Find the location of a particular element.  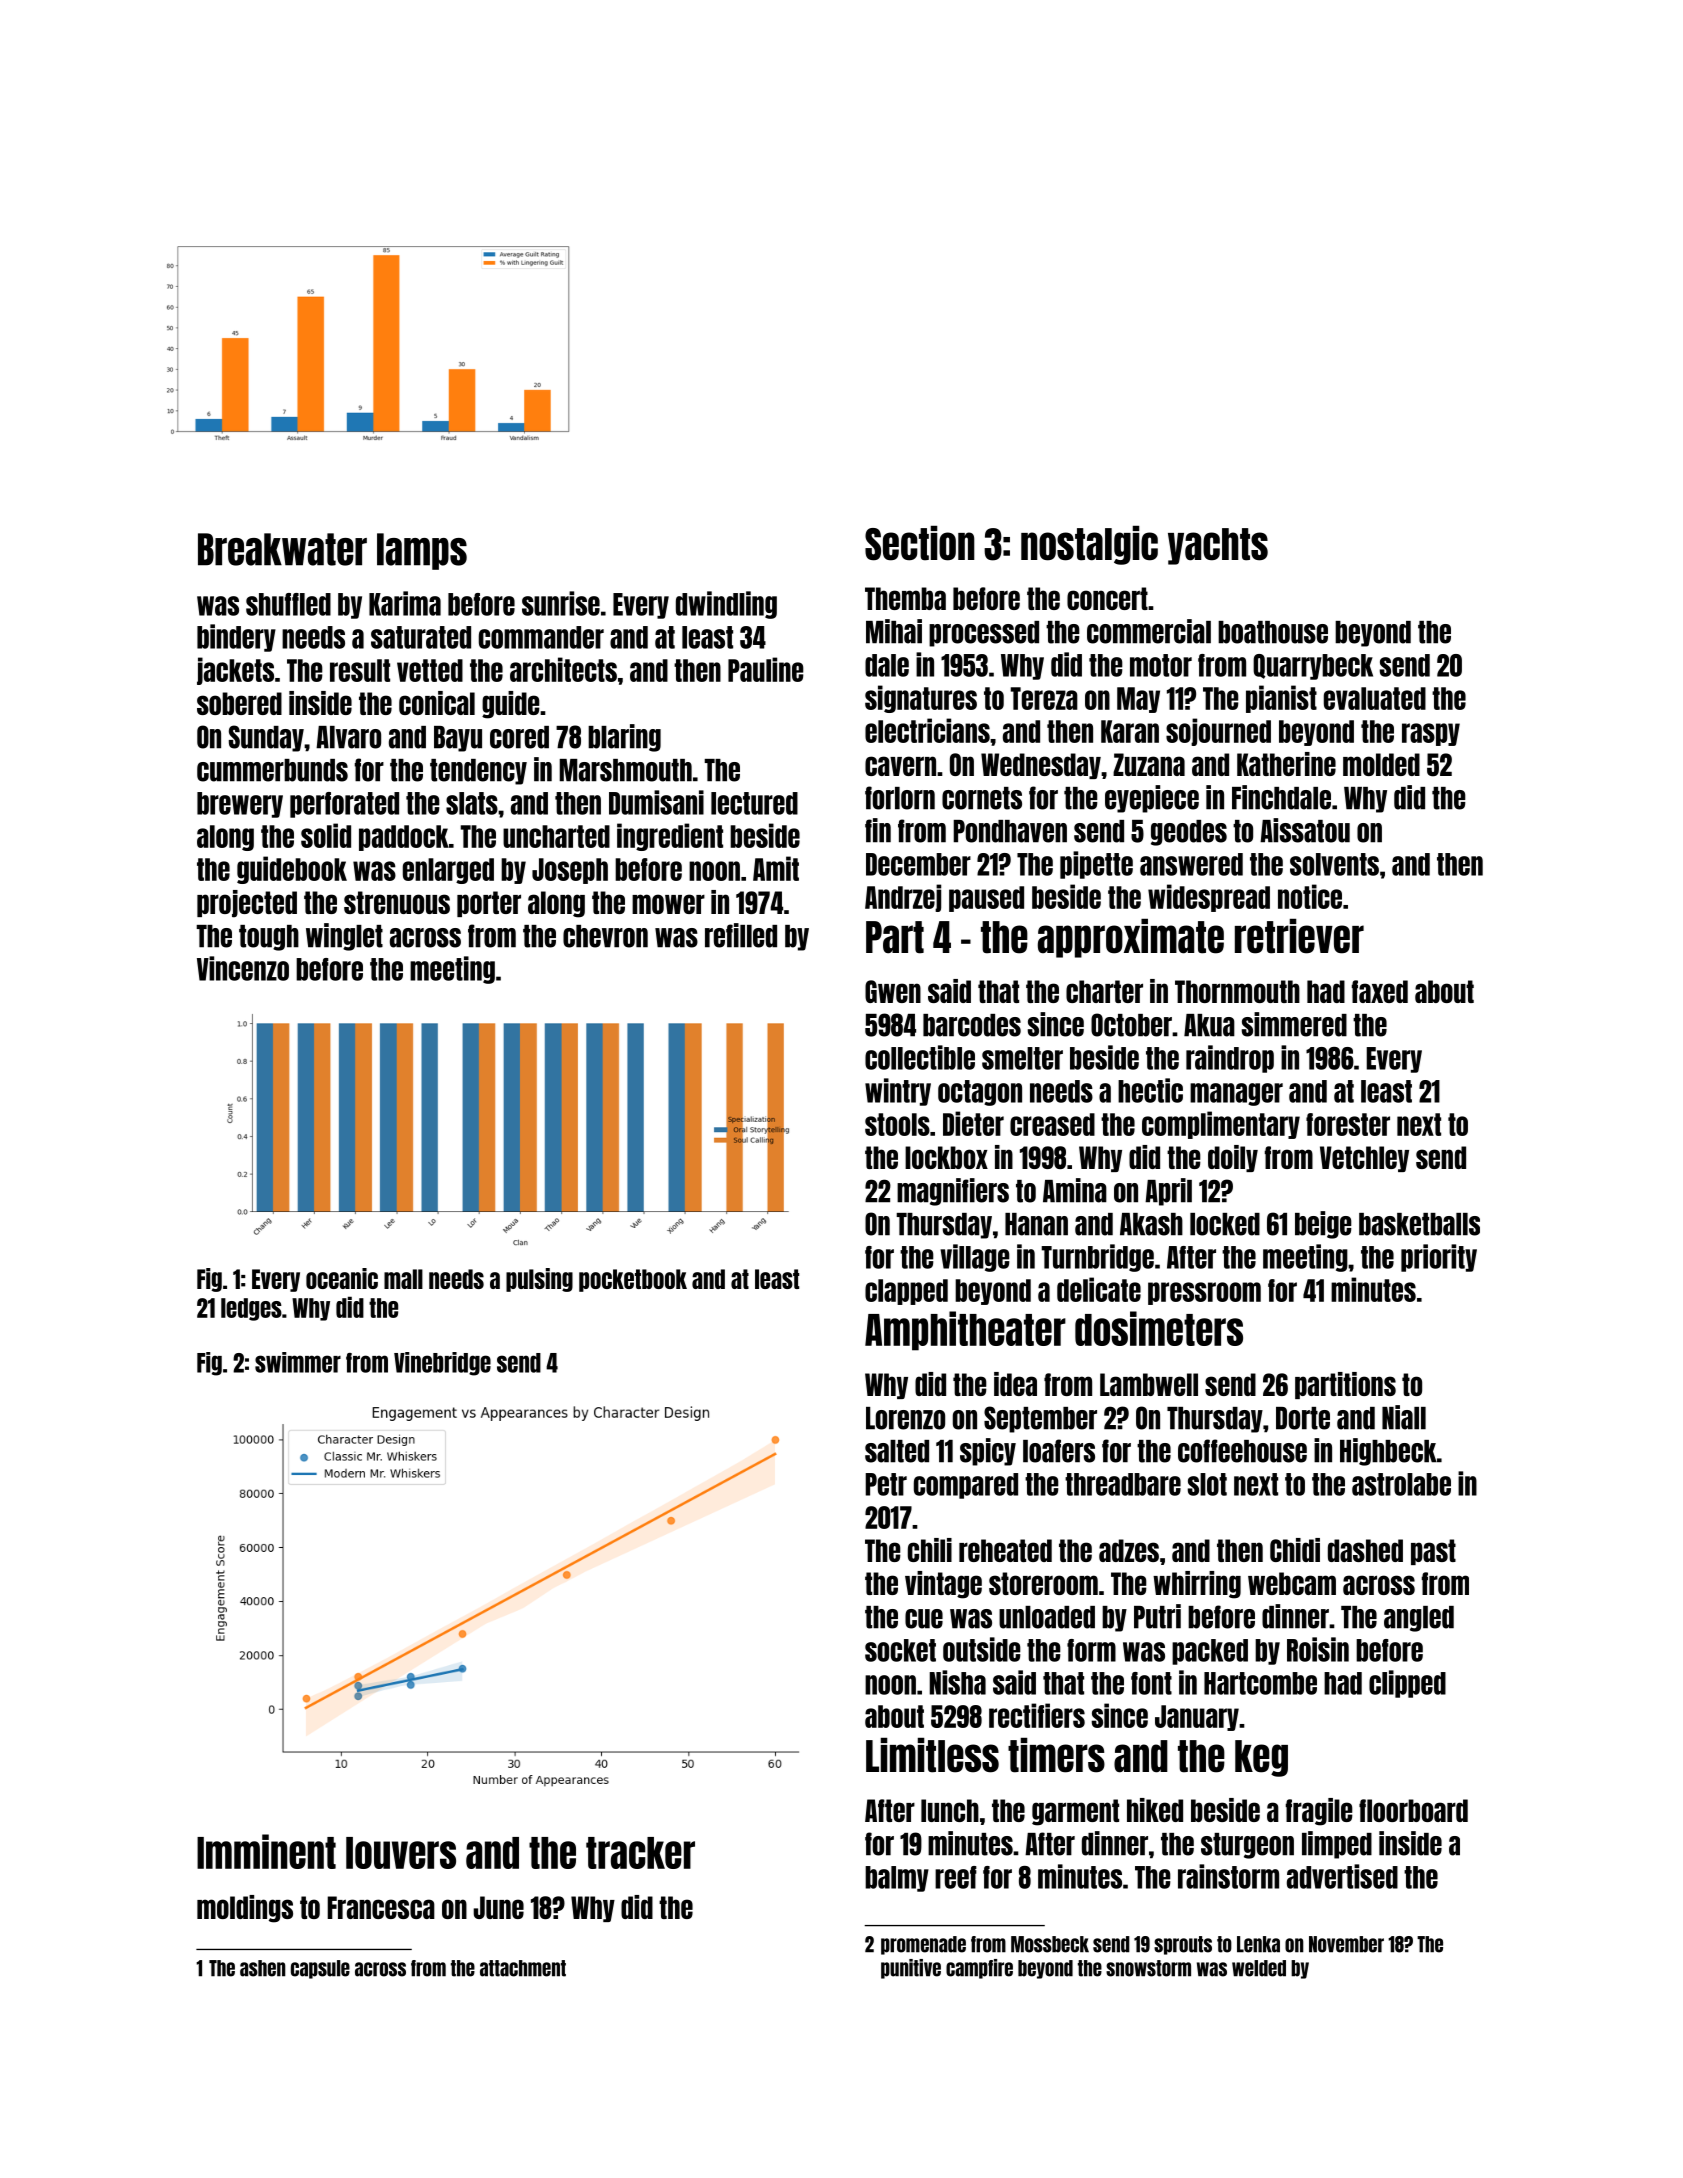

solvents is located at coordinates (1334, 864).
